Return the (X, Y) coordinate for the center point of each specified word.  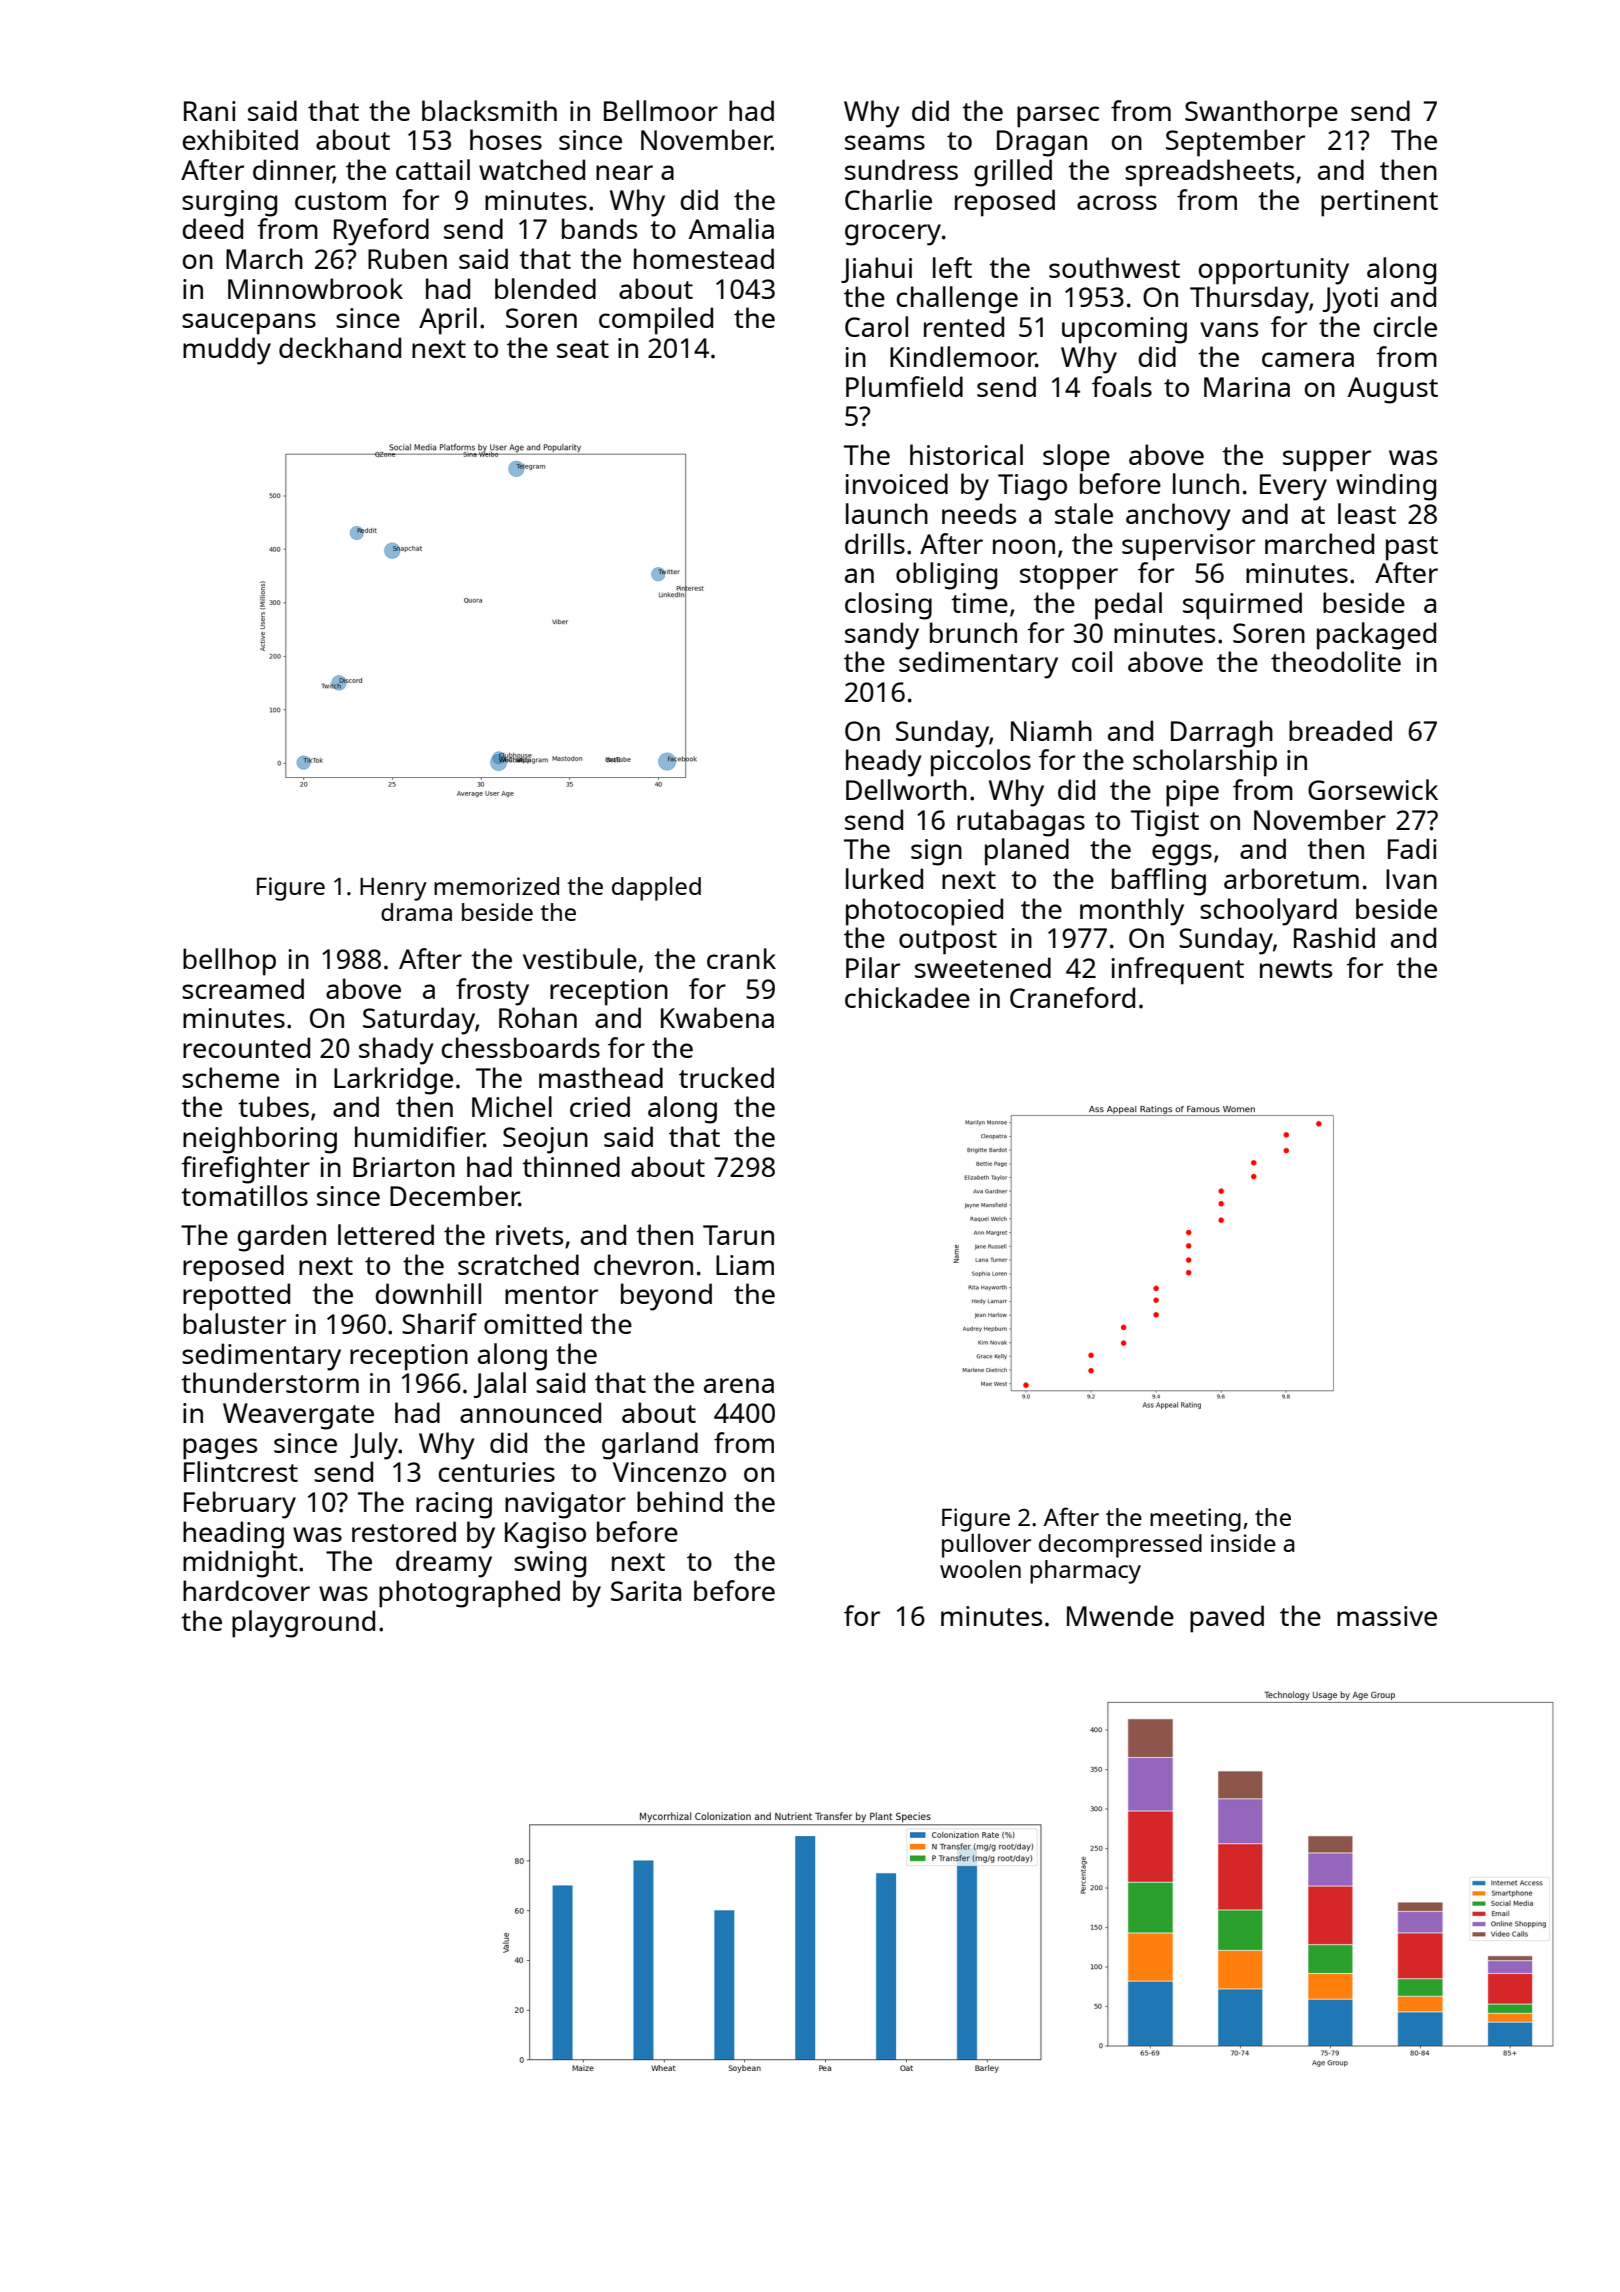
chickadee (907, 997)
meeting (1195, 1520)
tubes (273, 1106)
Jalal (500, 1385)
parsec (1058, 117)
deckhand (340, 347)
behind (680, 1501)
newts (1296, 969)
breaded (1340, 730)
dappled (656, 889)
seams (885, 142)
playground (303, 1624)
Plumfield (904, 386)
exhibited (240, 139)
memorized (496, 886)
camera (1308, 359)
